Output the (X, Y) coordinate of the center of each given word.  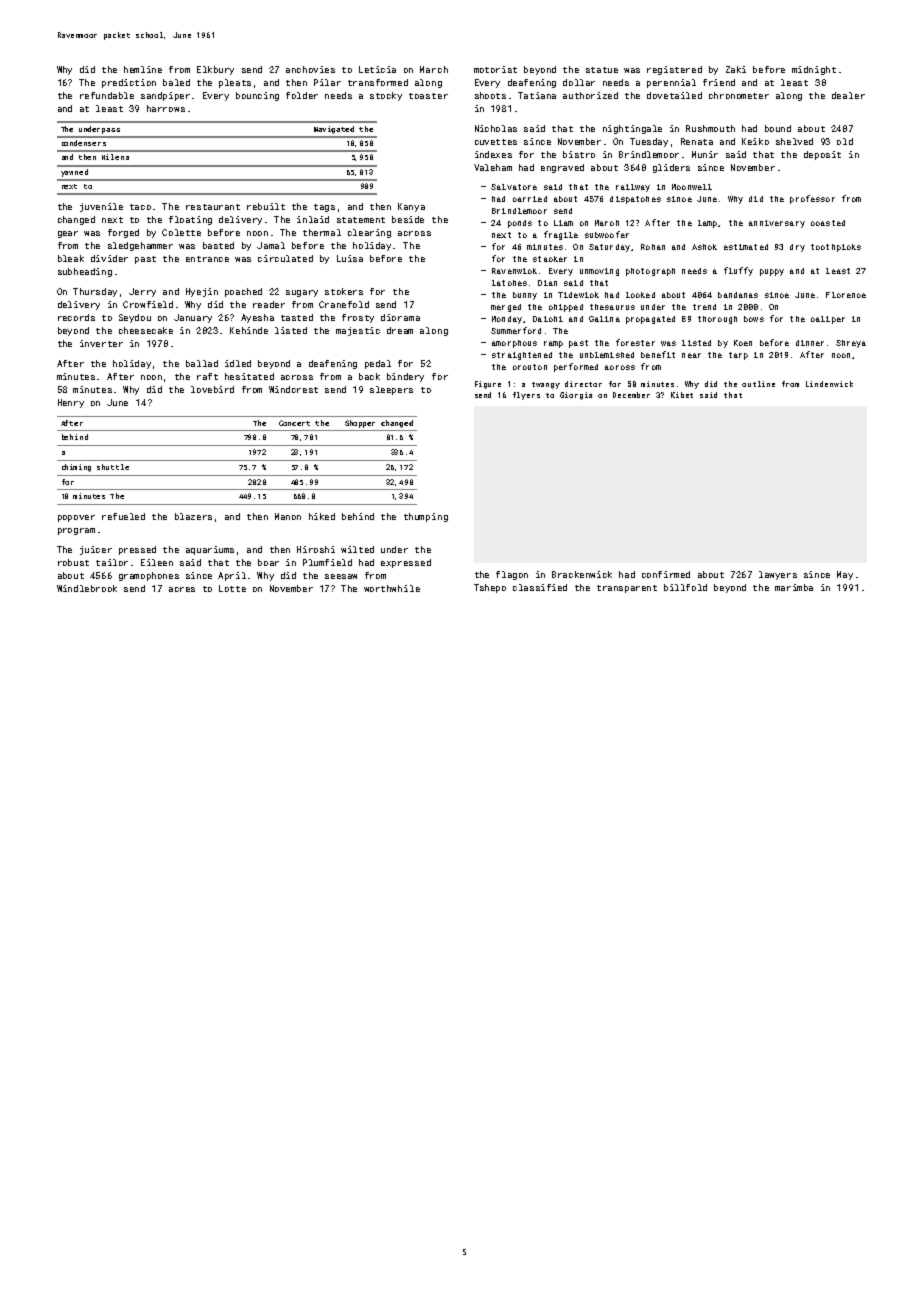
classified (540, 587)
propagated (650, 320)
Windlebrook (87, 588)
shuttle (113, 467)
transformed (378, 82)
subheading (85, 272)
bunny (525, 296)
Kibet (682, 395)
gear (68, 234)
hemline (143, 69)
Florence (846, 295)
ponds (520, 224)
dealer (848, 95)
